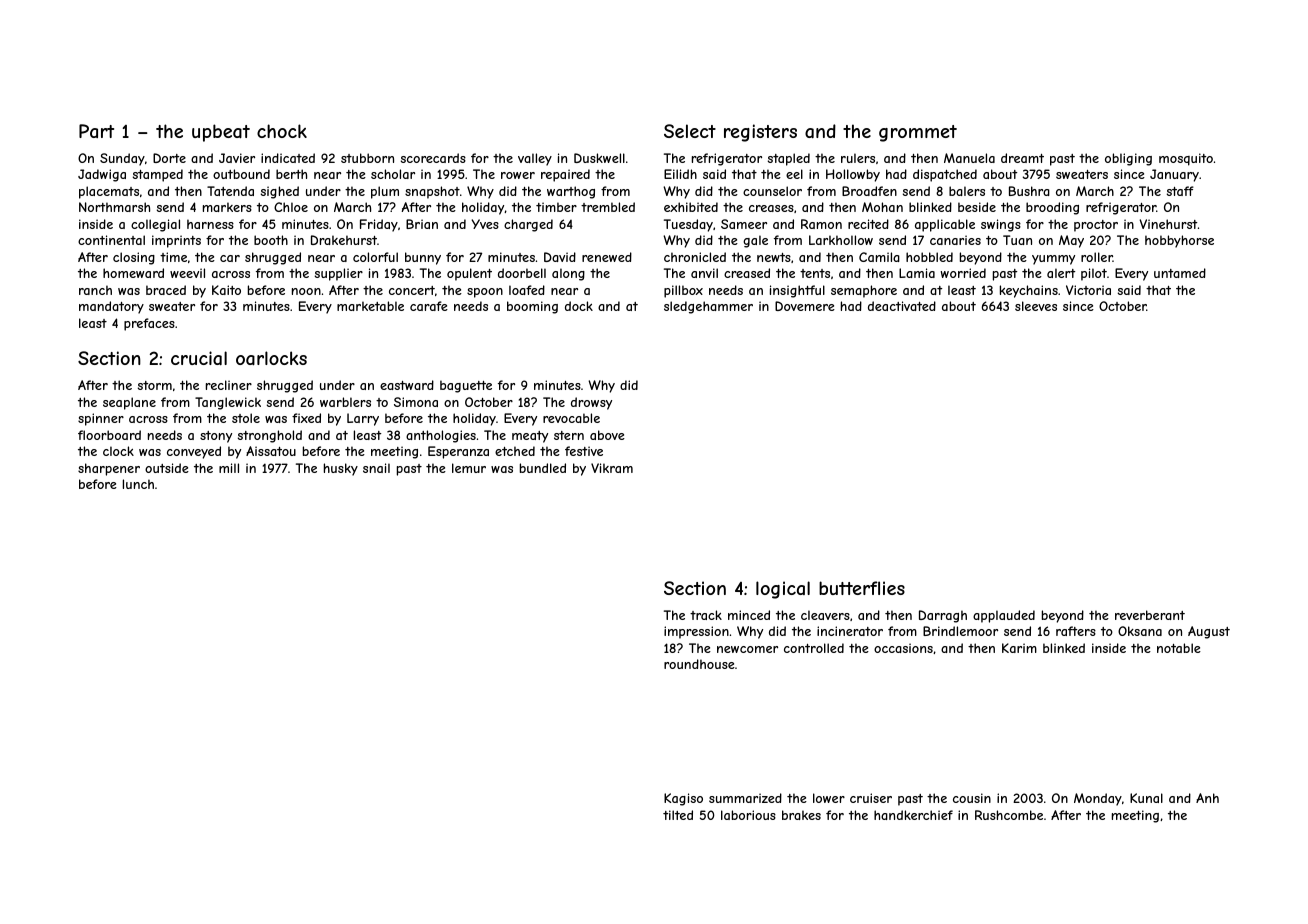 This screenshot has height=924, width=1308. I want to click on drowsy, so click(591, 403).
